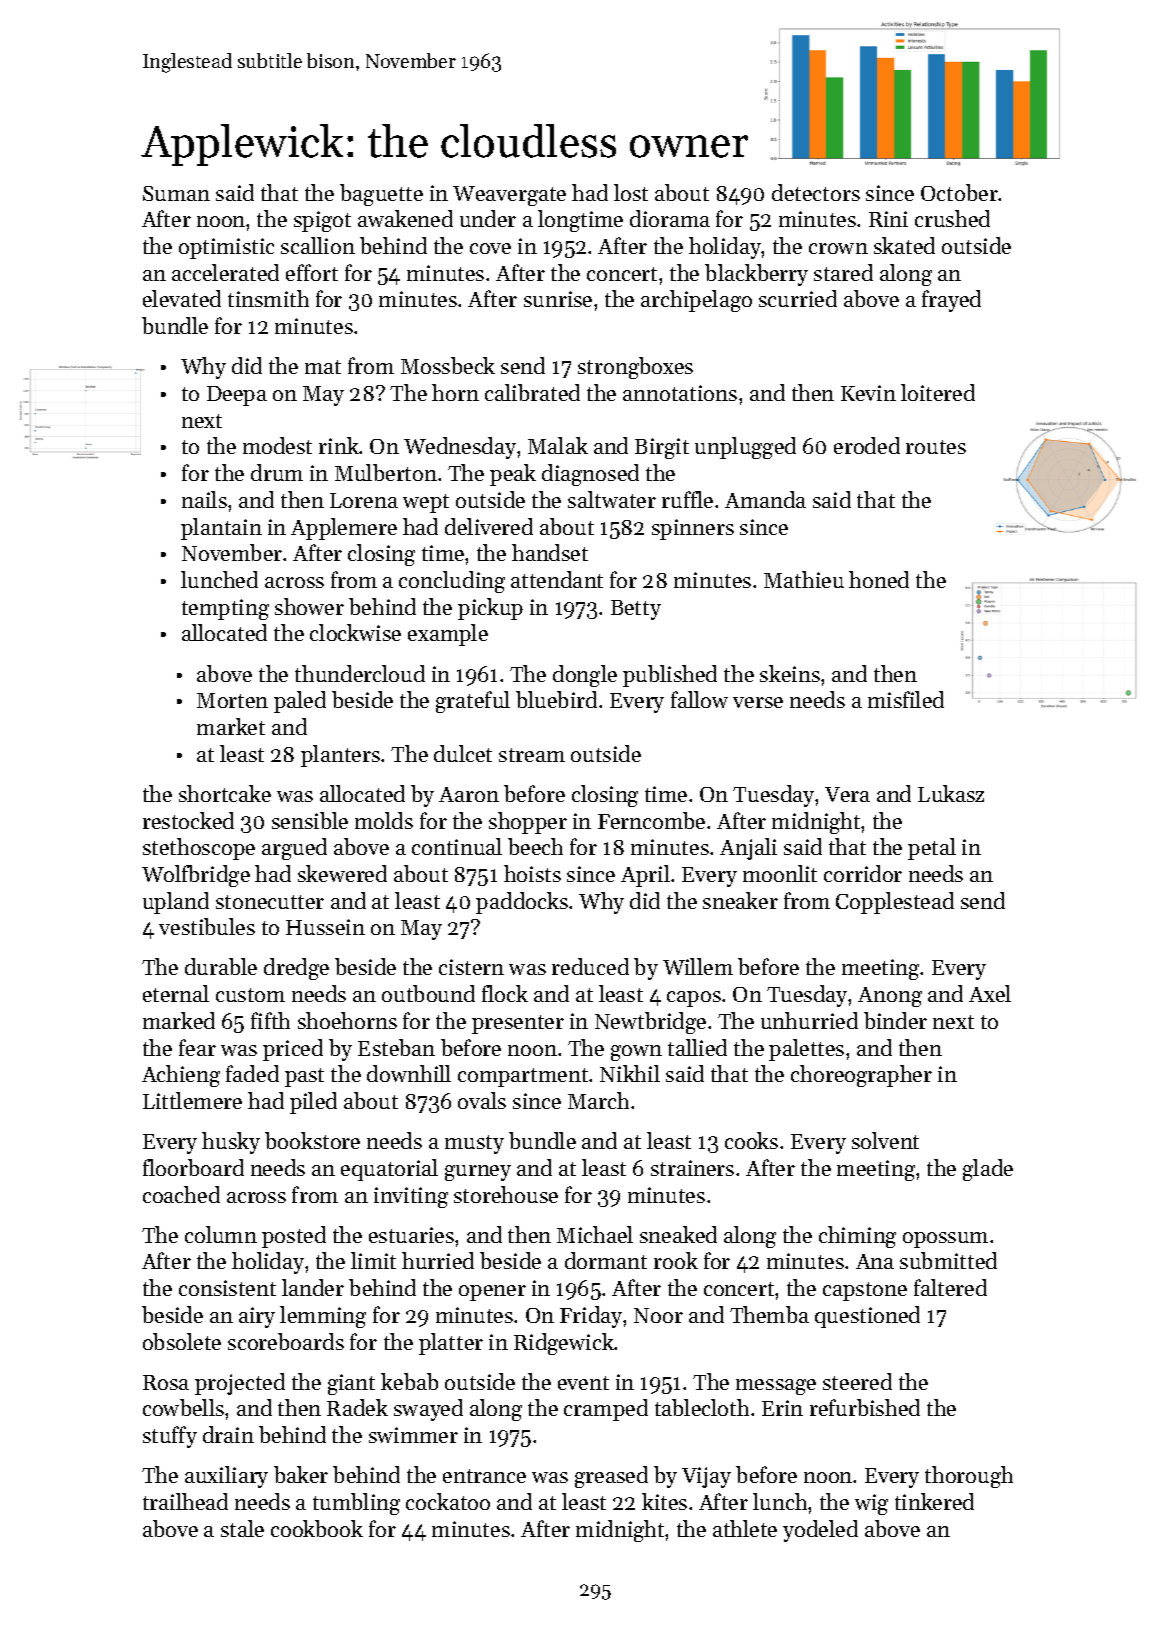 This page has width=1159, height=1639. I want to click on misfiled, so click(906, 699).
